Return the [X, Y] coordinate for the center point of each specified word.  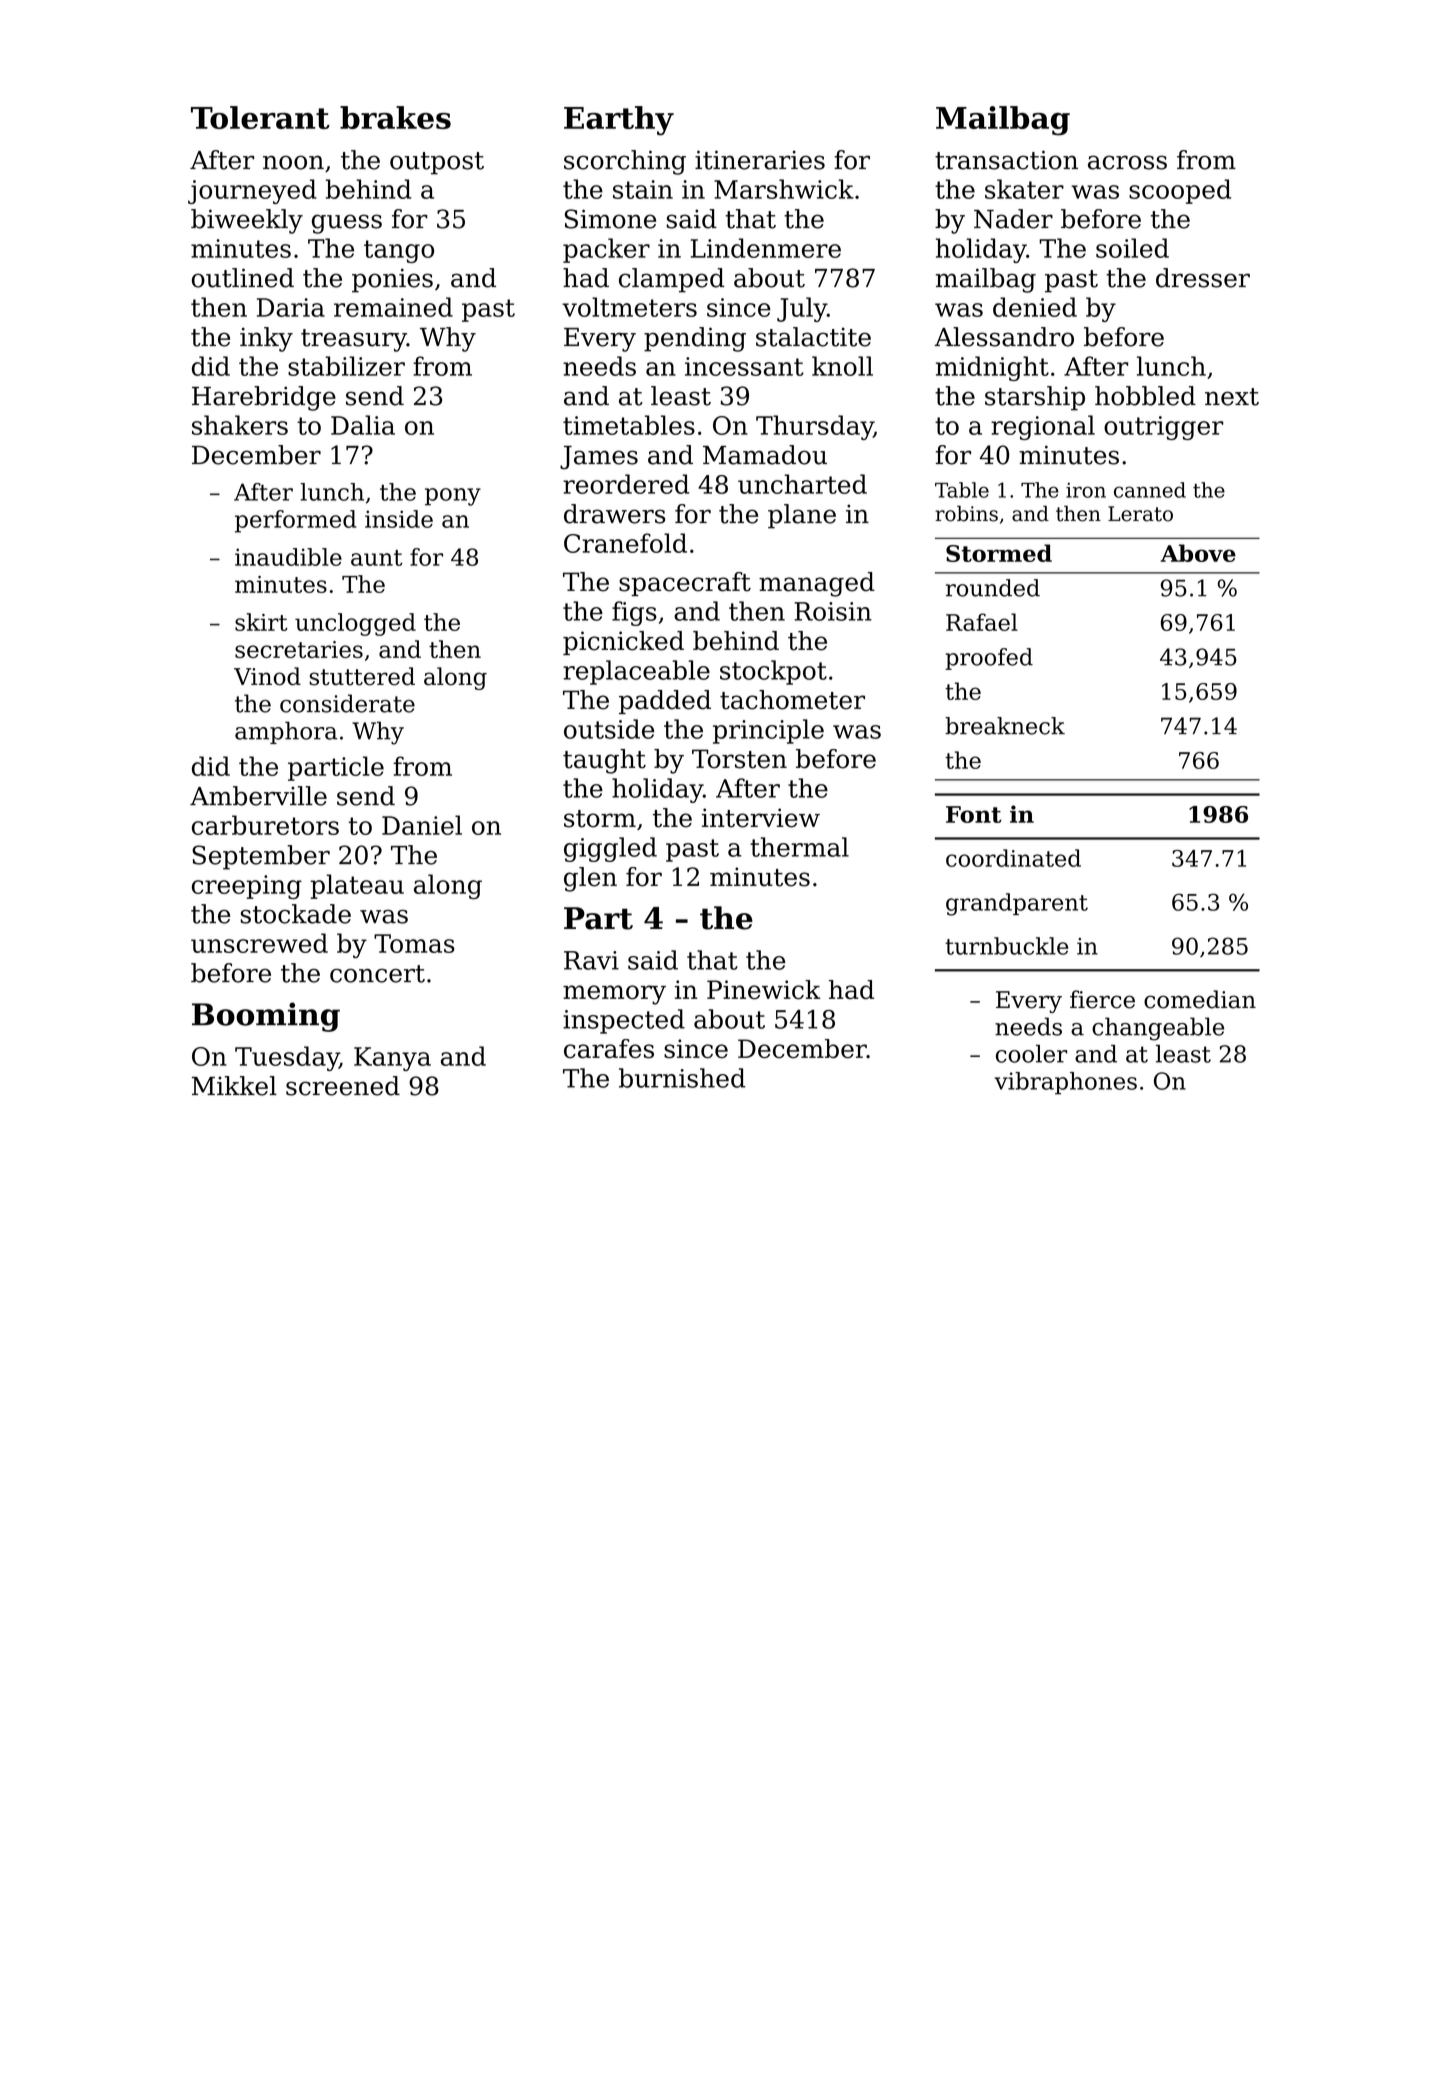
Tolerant [260, 117]
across [1127, 162]
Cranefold [625, 543]
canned [1150, 490]
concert [377, 974]
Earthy [619, 121]
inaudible [288, 557]
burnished [682, 1078]
